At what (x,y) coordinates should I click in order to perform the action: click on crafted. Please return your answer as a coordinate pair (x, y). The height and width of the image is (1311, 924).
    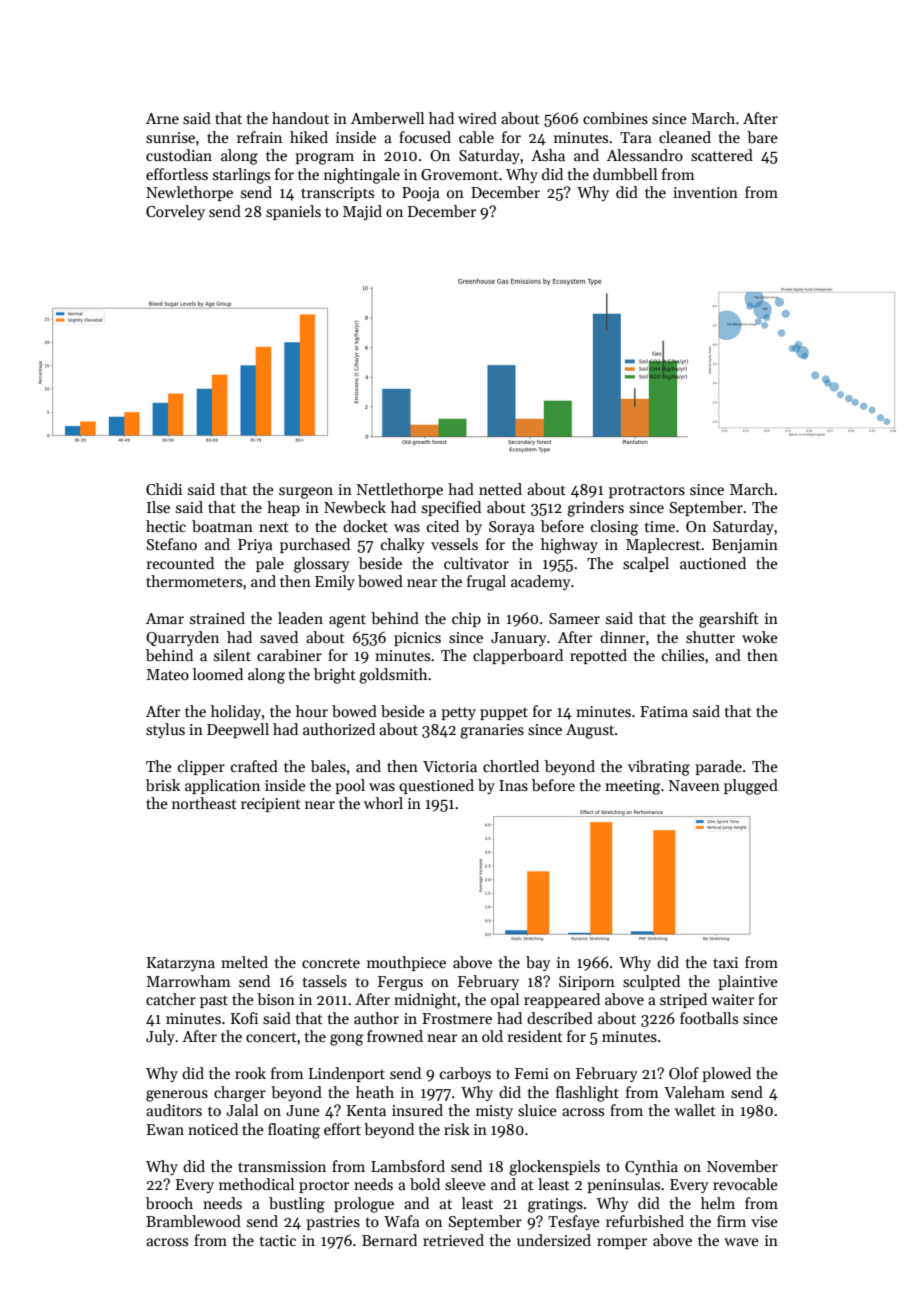
    Looking at the image, I should click on (254, 766).
